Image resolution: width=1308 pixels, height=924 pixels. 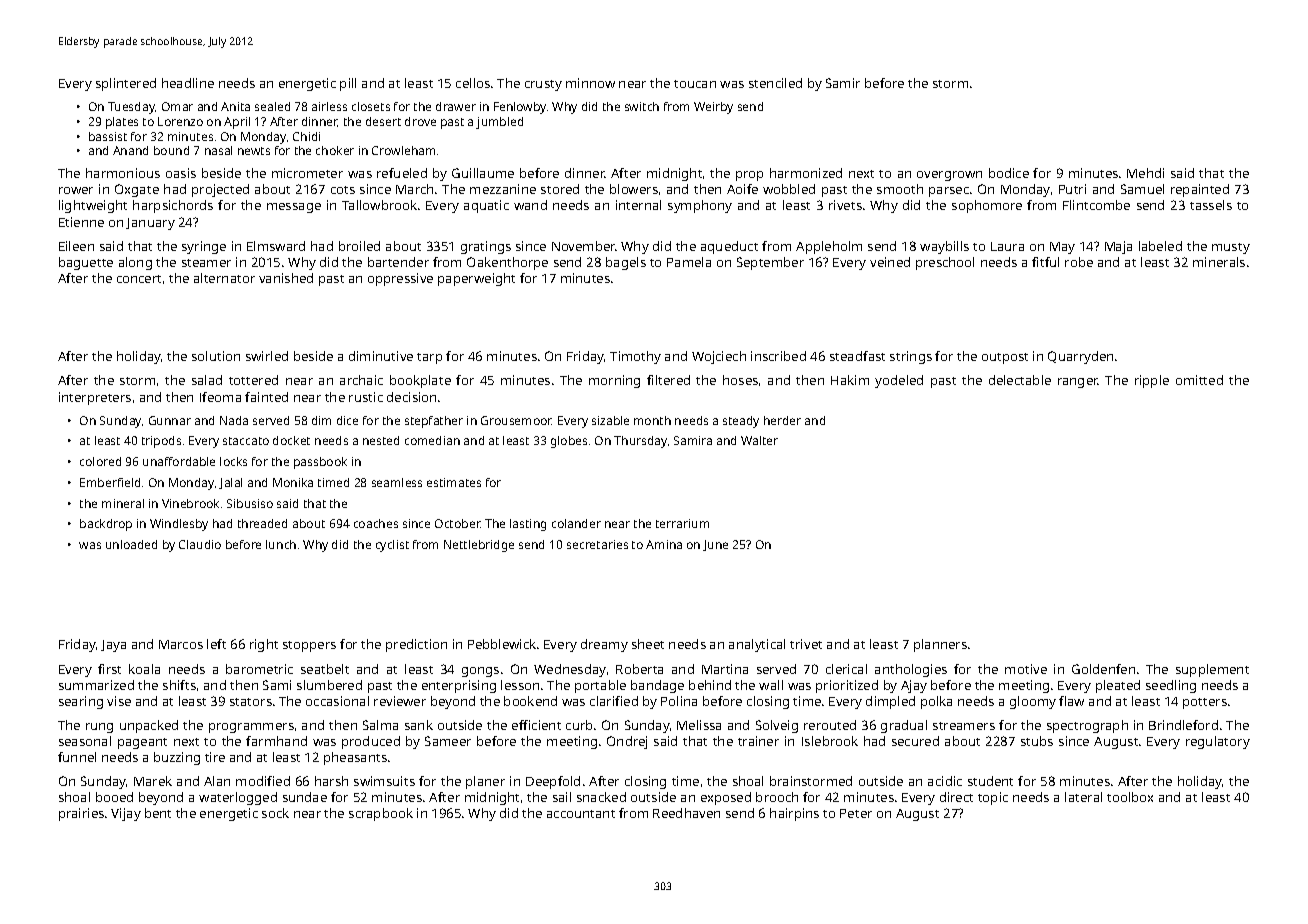 What do you see at coordinates (171, 150) in the page?
I see `bound` at bounding box center [171, 150].
